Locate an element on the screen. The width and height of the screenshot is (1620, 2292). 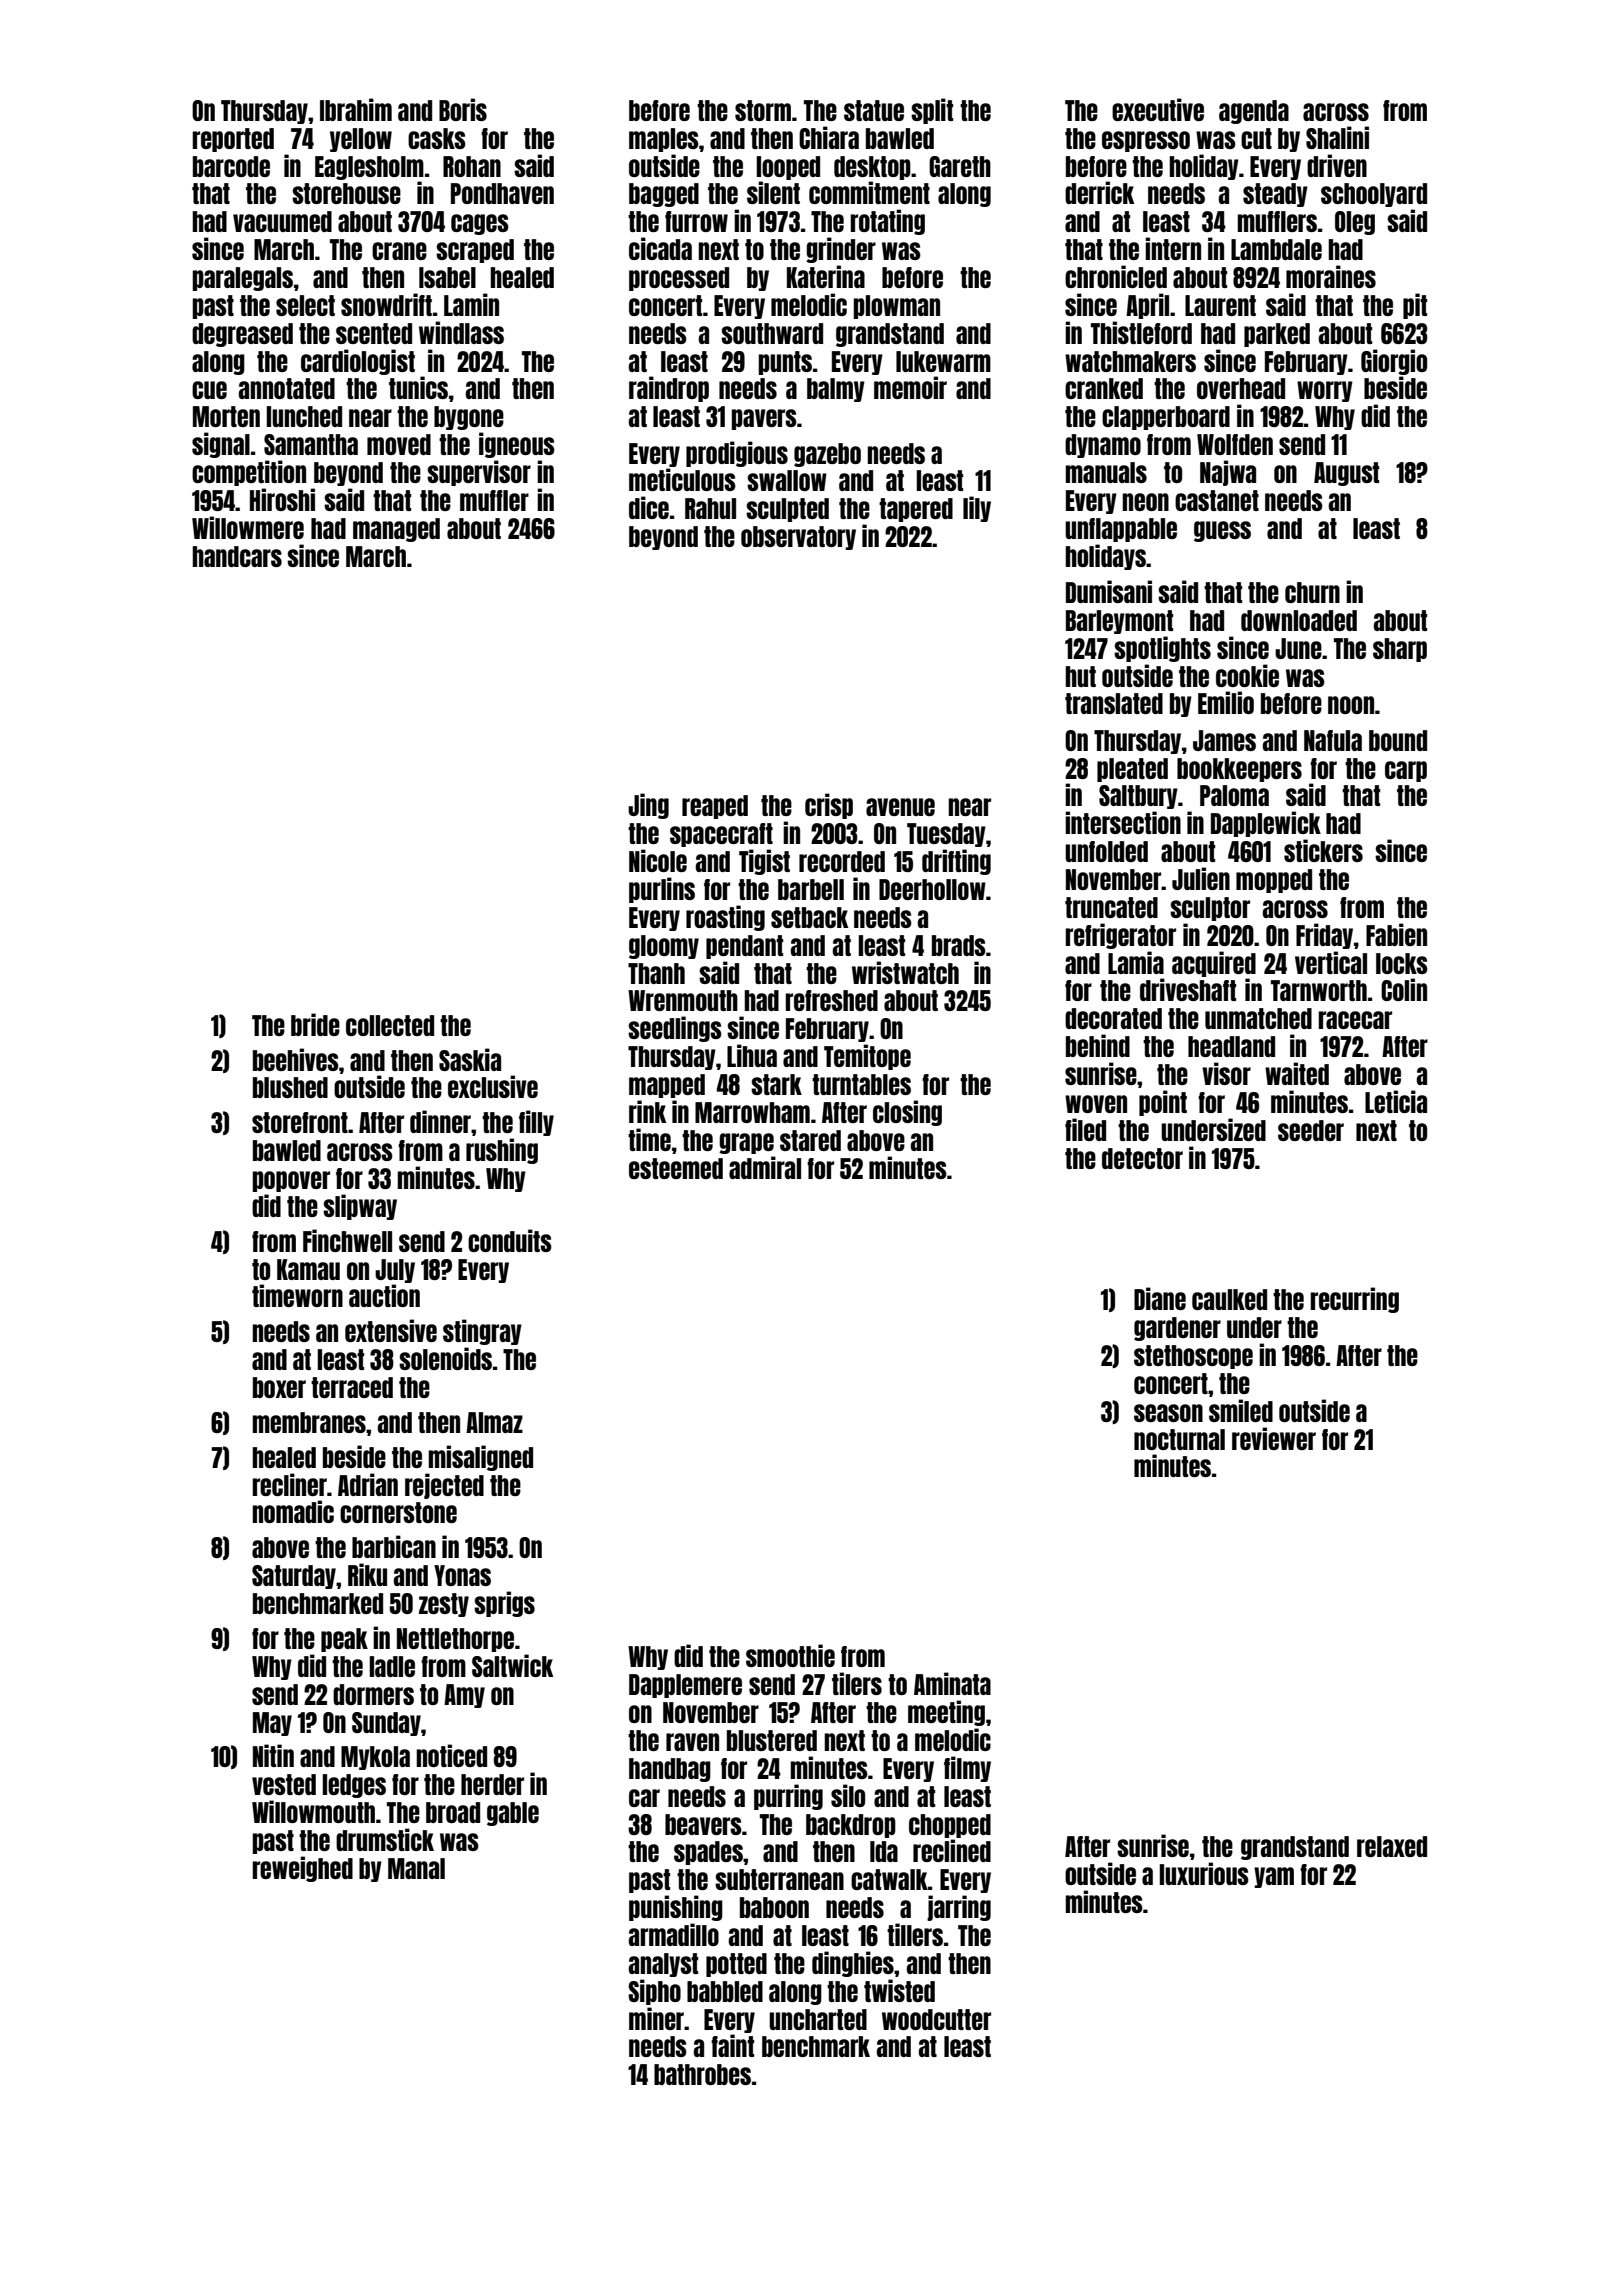
Manal is located at coordinates (416, 1868).
